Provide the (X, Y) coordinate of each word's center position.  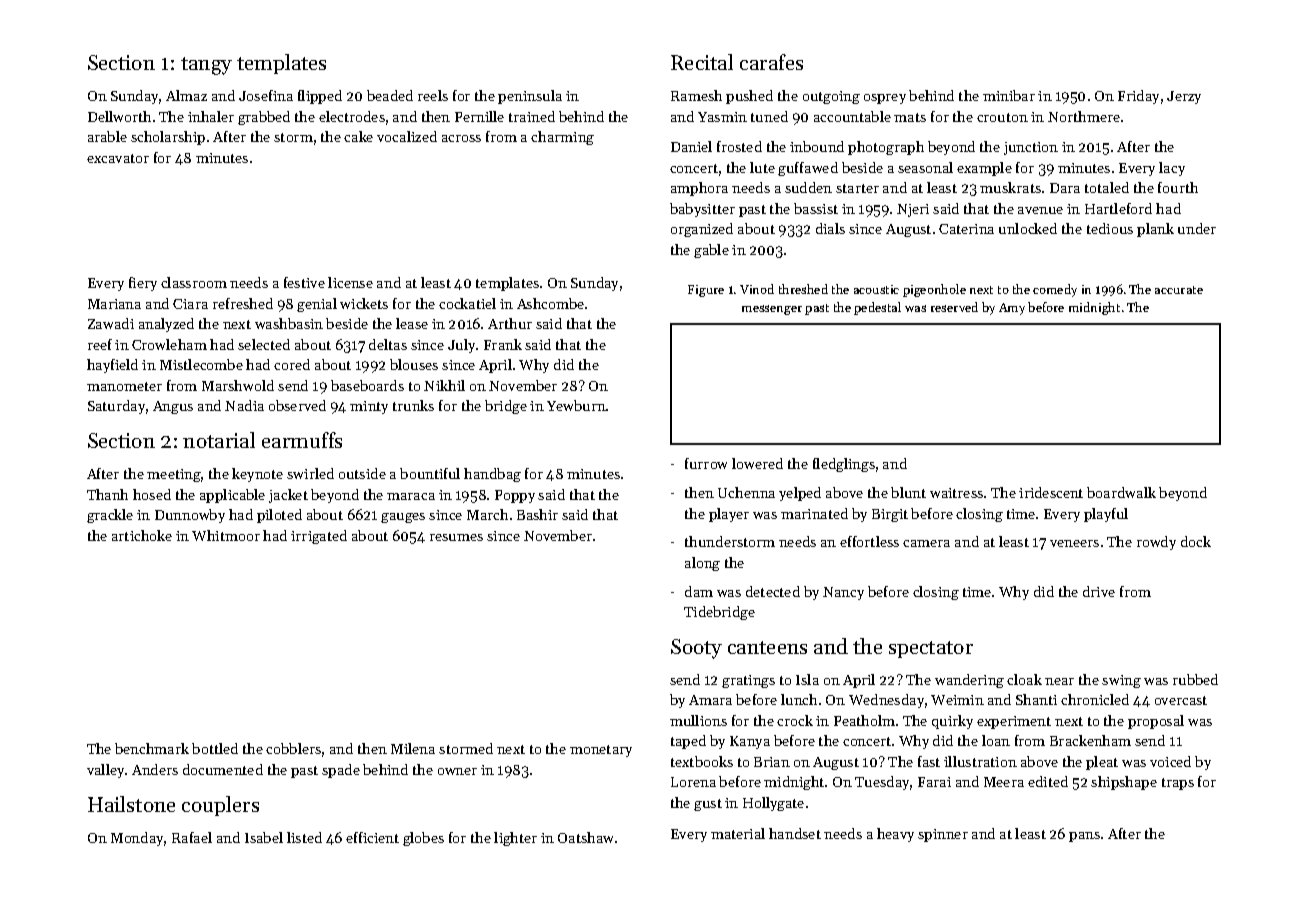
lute (762, 167)
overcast (1181, 700)
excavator (118, 158)
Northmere (1084, 116)
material (738, 833)
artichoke (142, 535)
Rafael (192, 837)
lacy (1172, 169)
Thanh (107, 494)
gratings (748, 681)
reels (433, 95)
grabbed (264, 118)
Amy (1012, 309)
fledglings (844, 465)
